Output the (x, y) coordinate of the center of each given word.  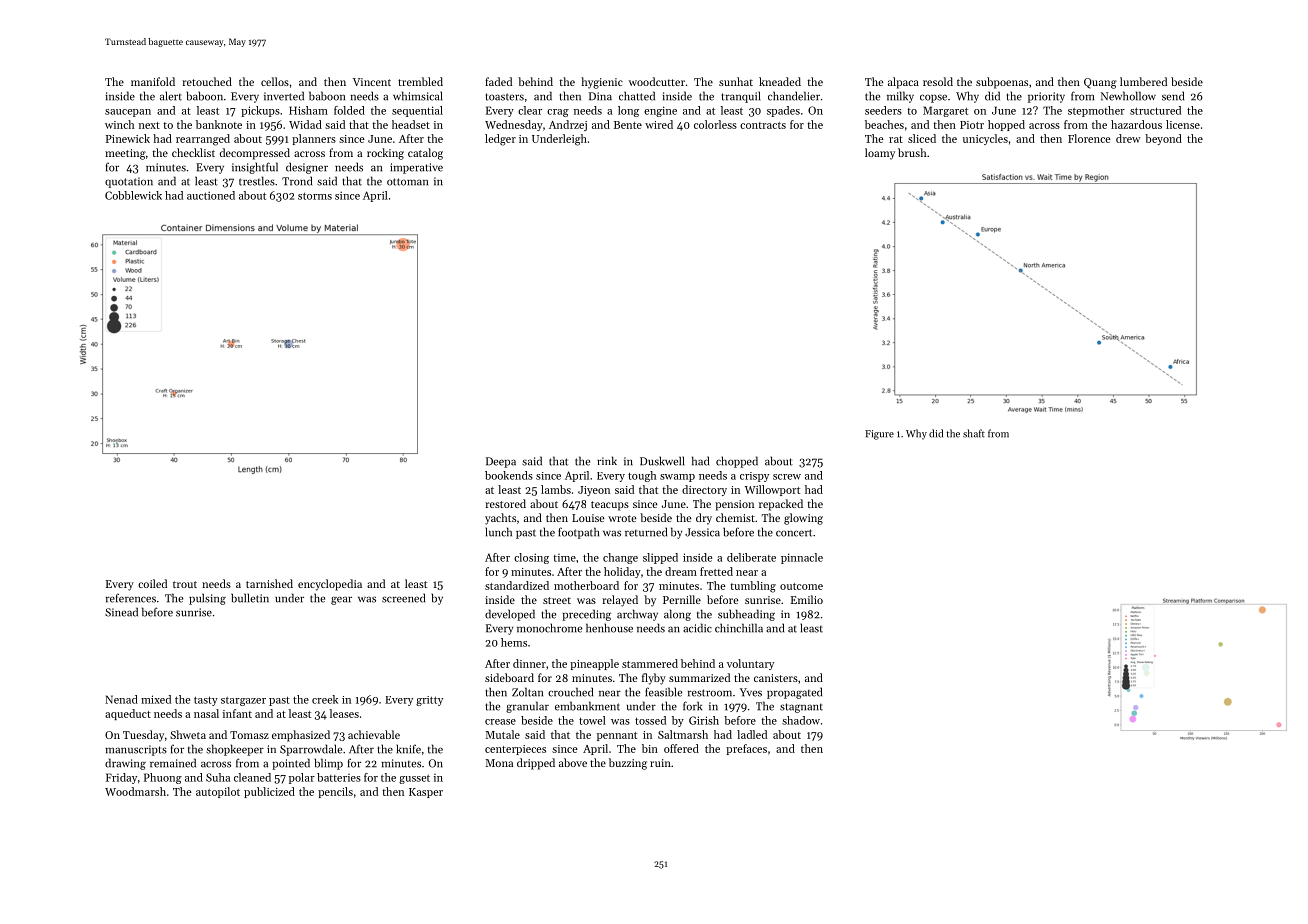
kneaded (780, 81)
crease (500, 722)
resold (938, 81)
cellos (275, 81)
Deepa (501, 462)
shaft (974, 433)
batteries (339, 777)
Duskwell (662, 461)
